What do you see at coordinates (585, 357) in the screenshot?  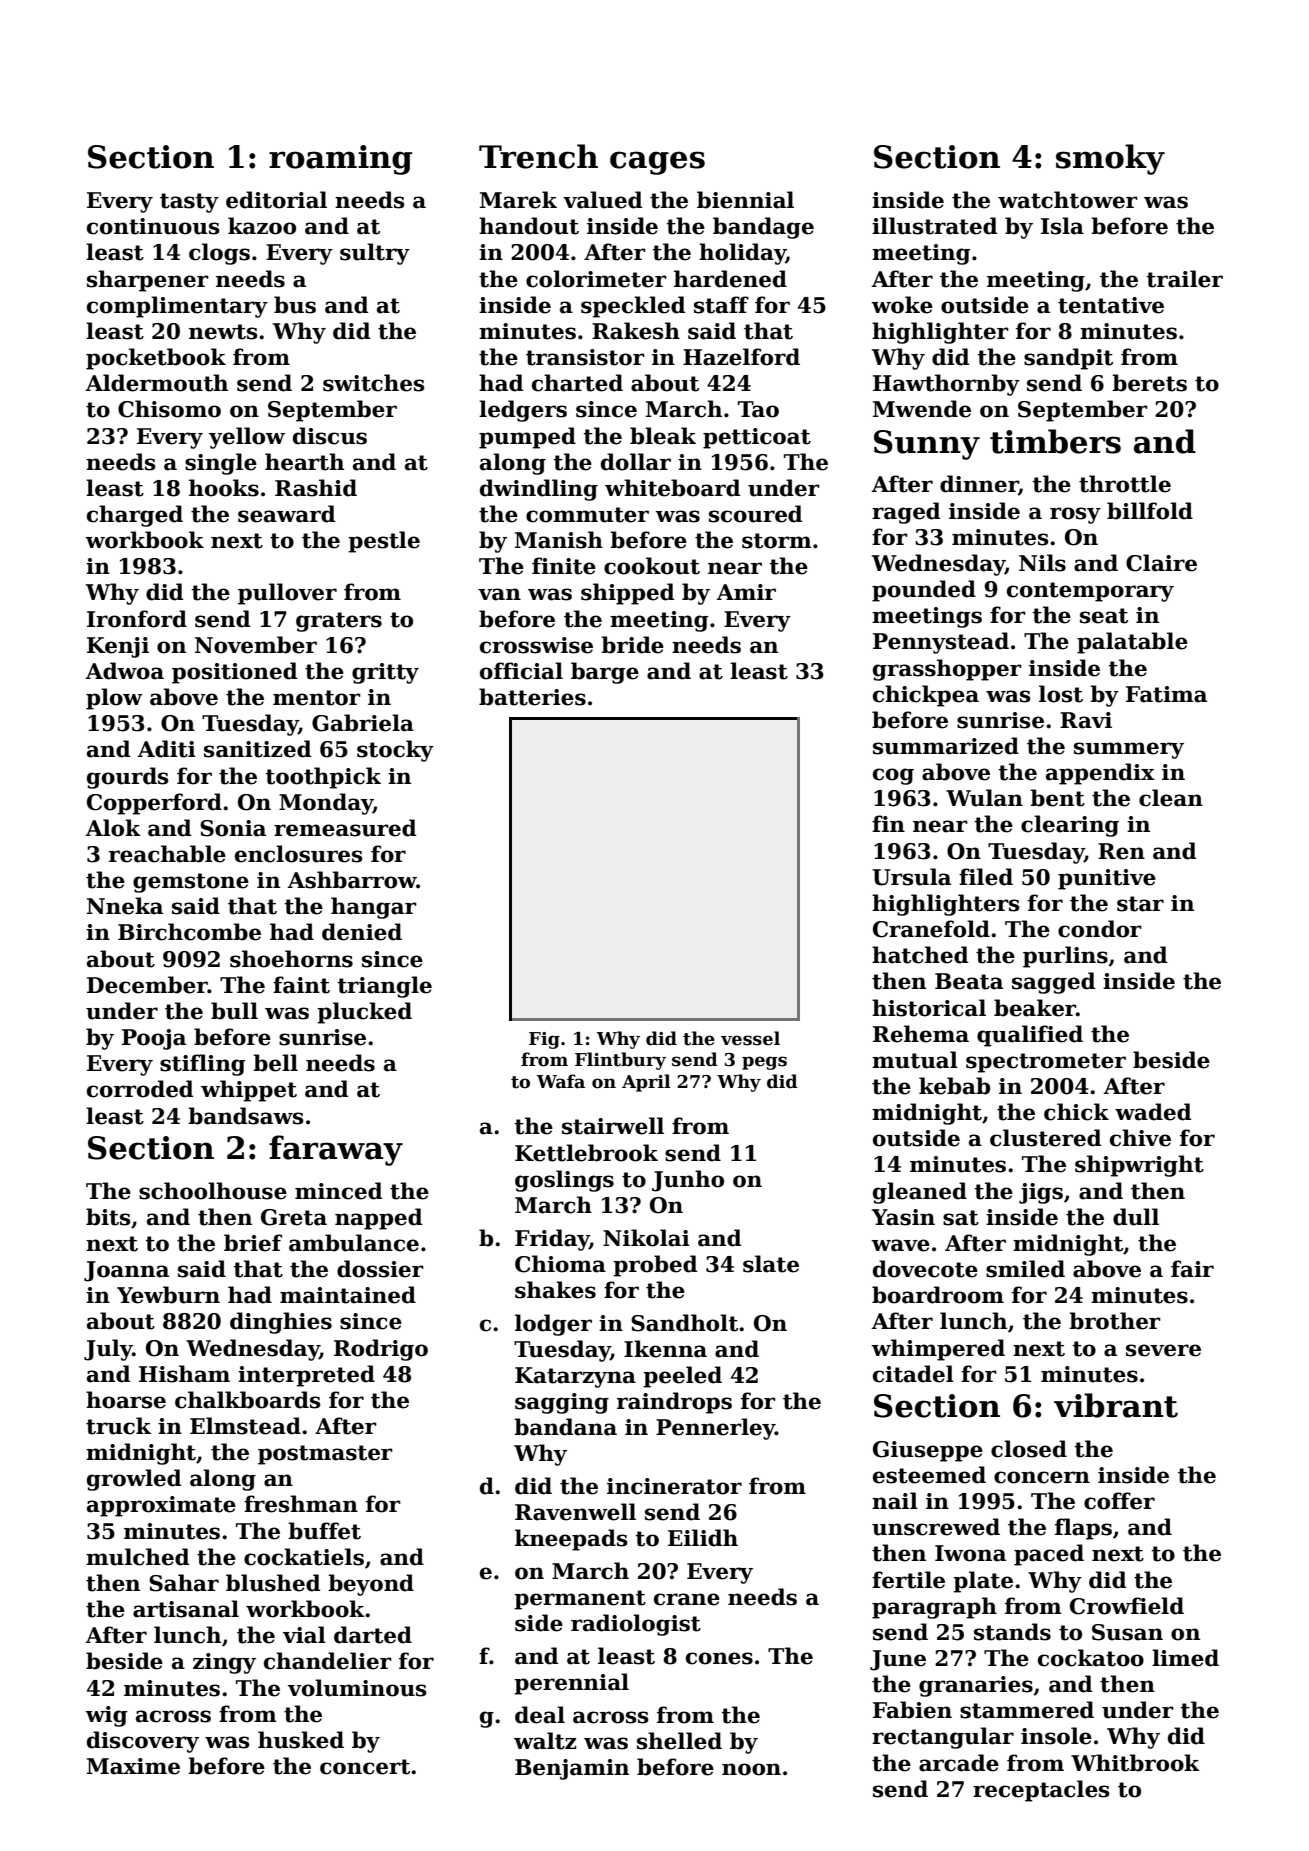 I see `transistor` at bounding box center [585, 357].
